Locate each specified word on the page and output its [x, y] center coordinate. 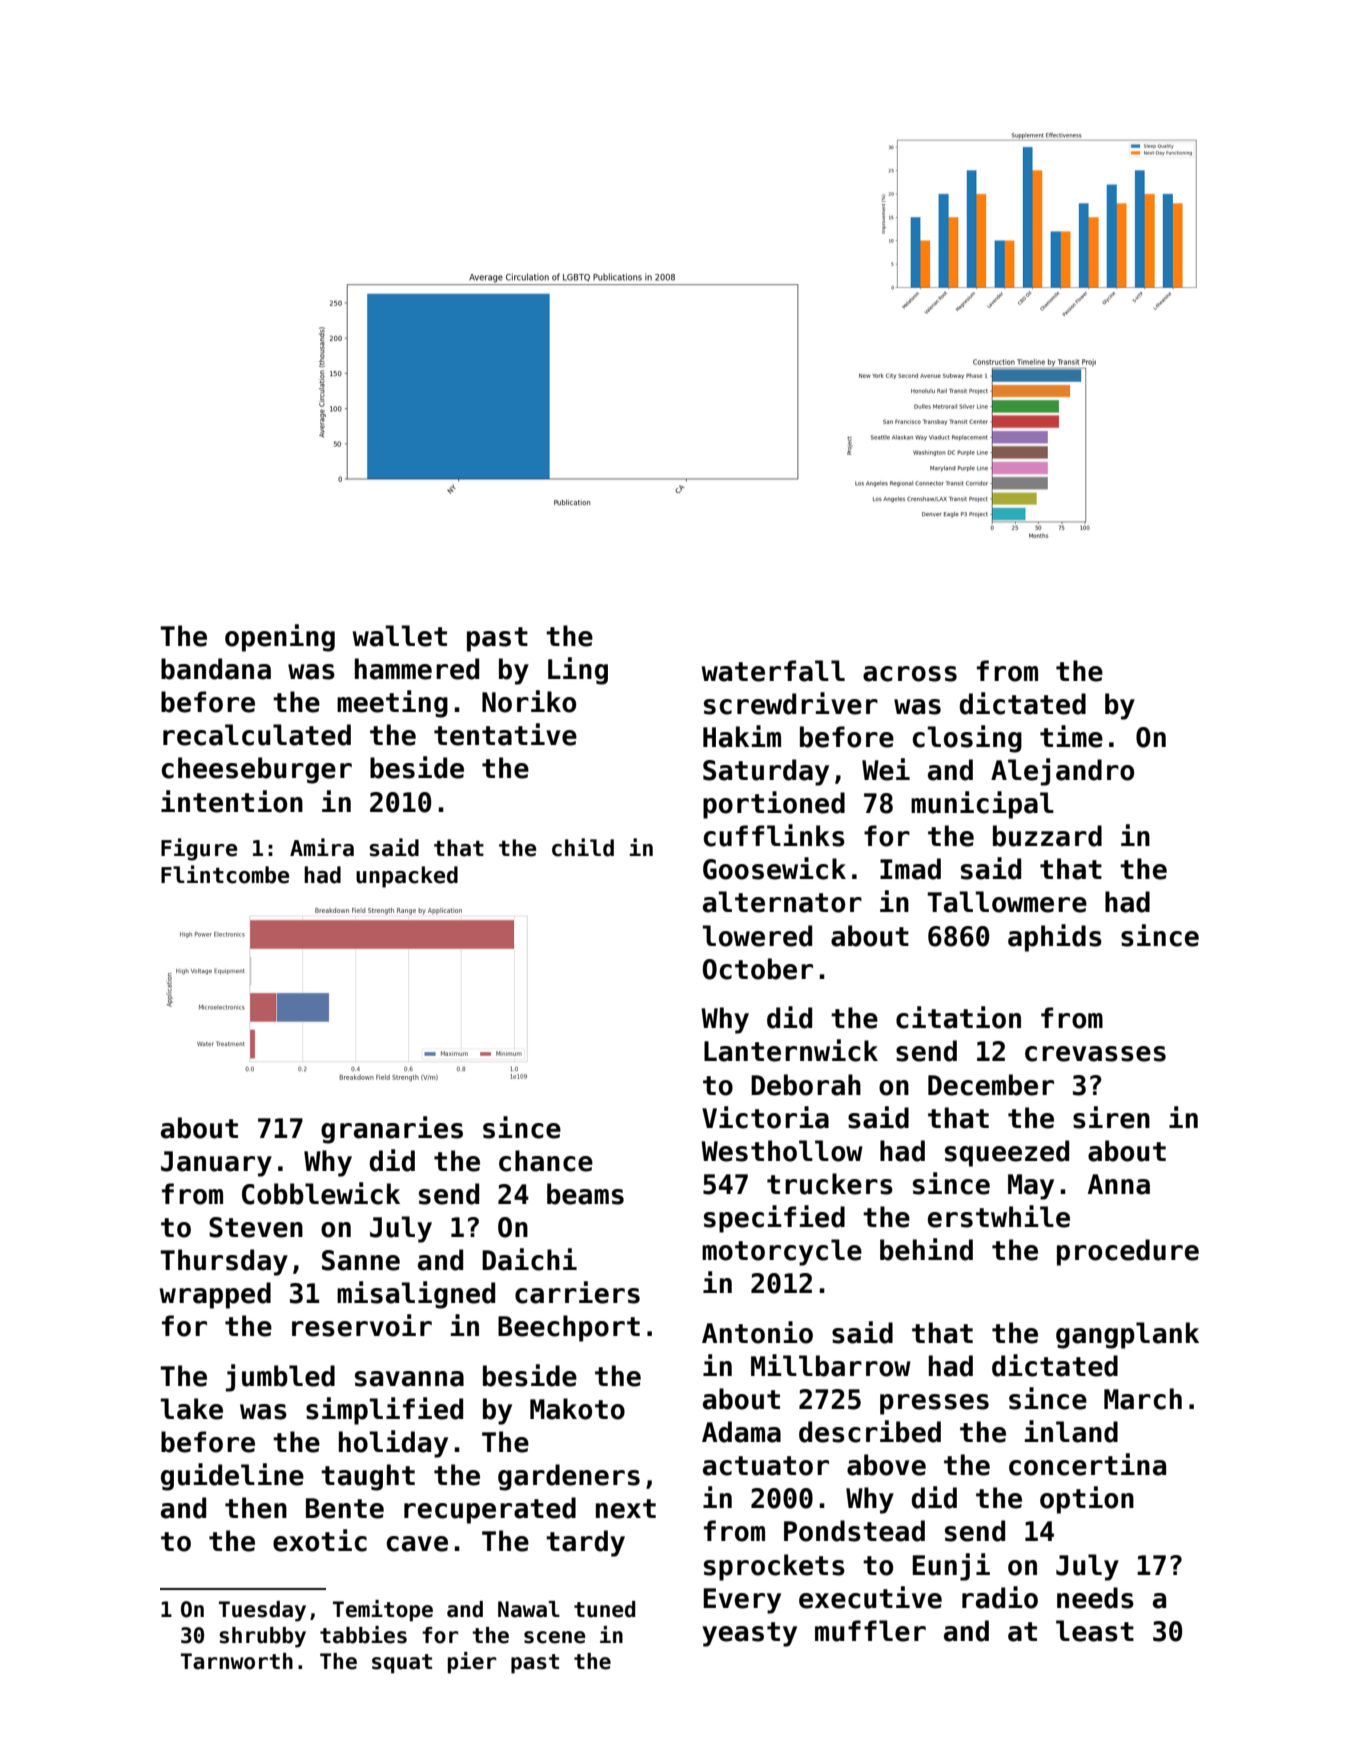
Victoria [765, 1117]
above [886, 1465]
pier [472, 1663]
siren [1111, 1117]
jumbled [280, 1378]
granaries [392, 1130]
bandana [216, 669]
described [870, 1431]
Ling [578, 671]
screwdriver [791, 703]
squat [402, 1664]
